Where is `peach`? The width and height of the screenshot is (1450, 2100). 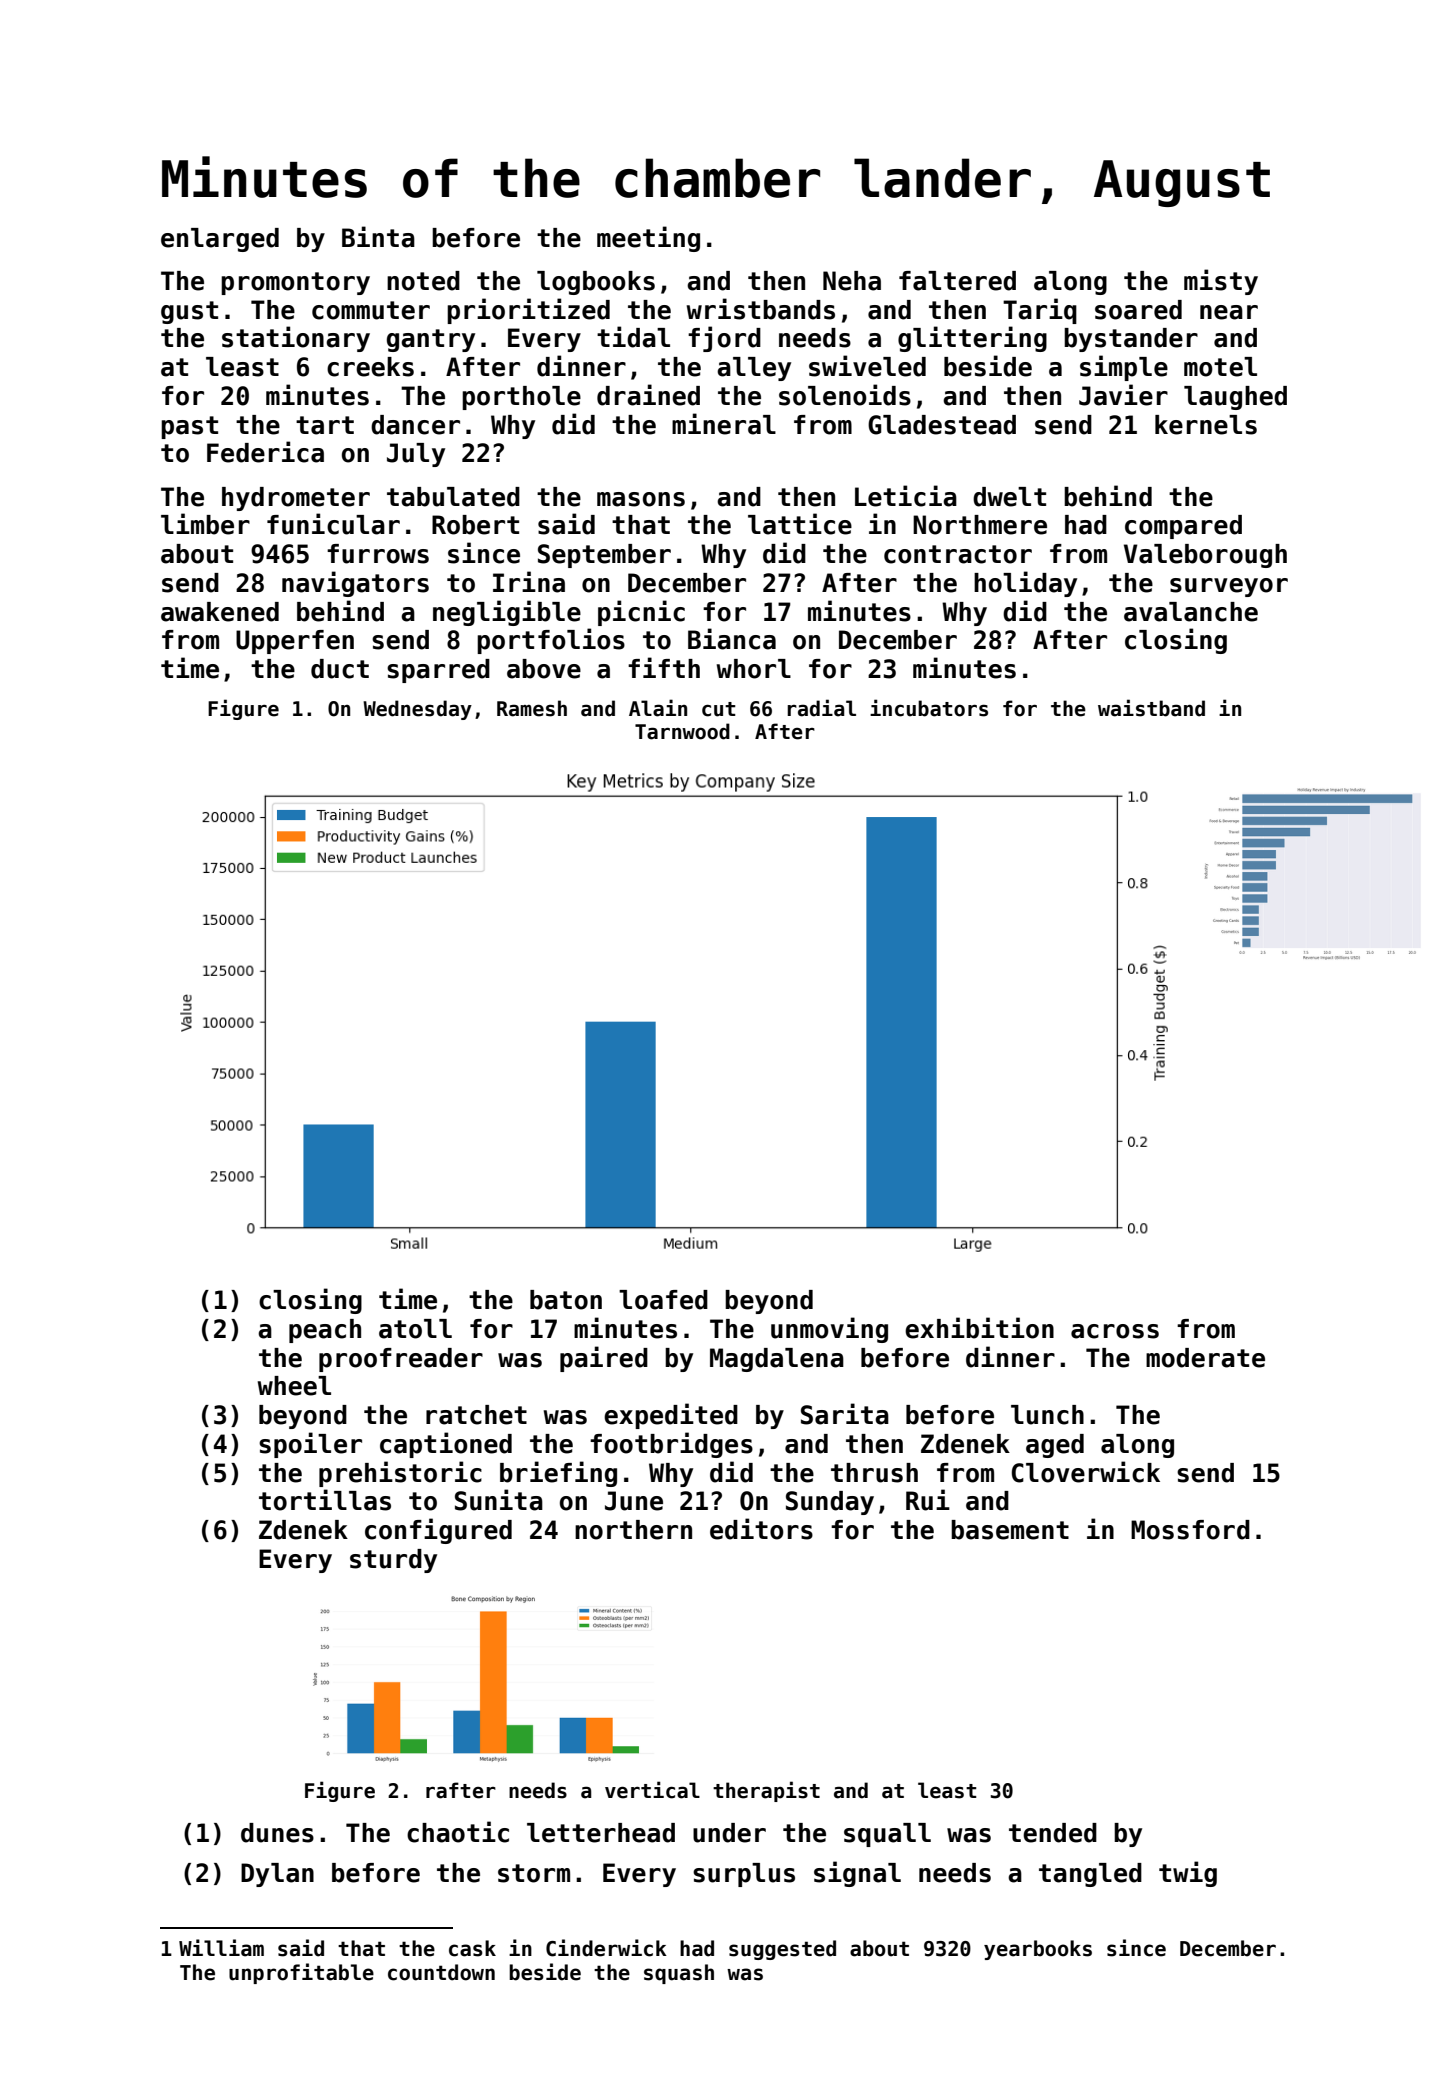
peach is located at coordinates (325, 1331).
